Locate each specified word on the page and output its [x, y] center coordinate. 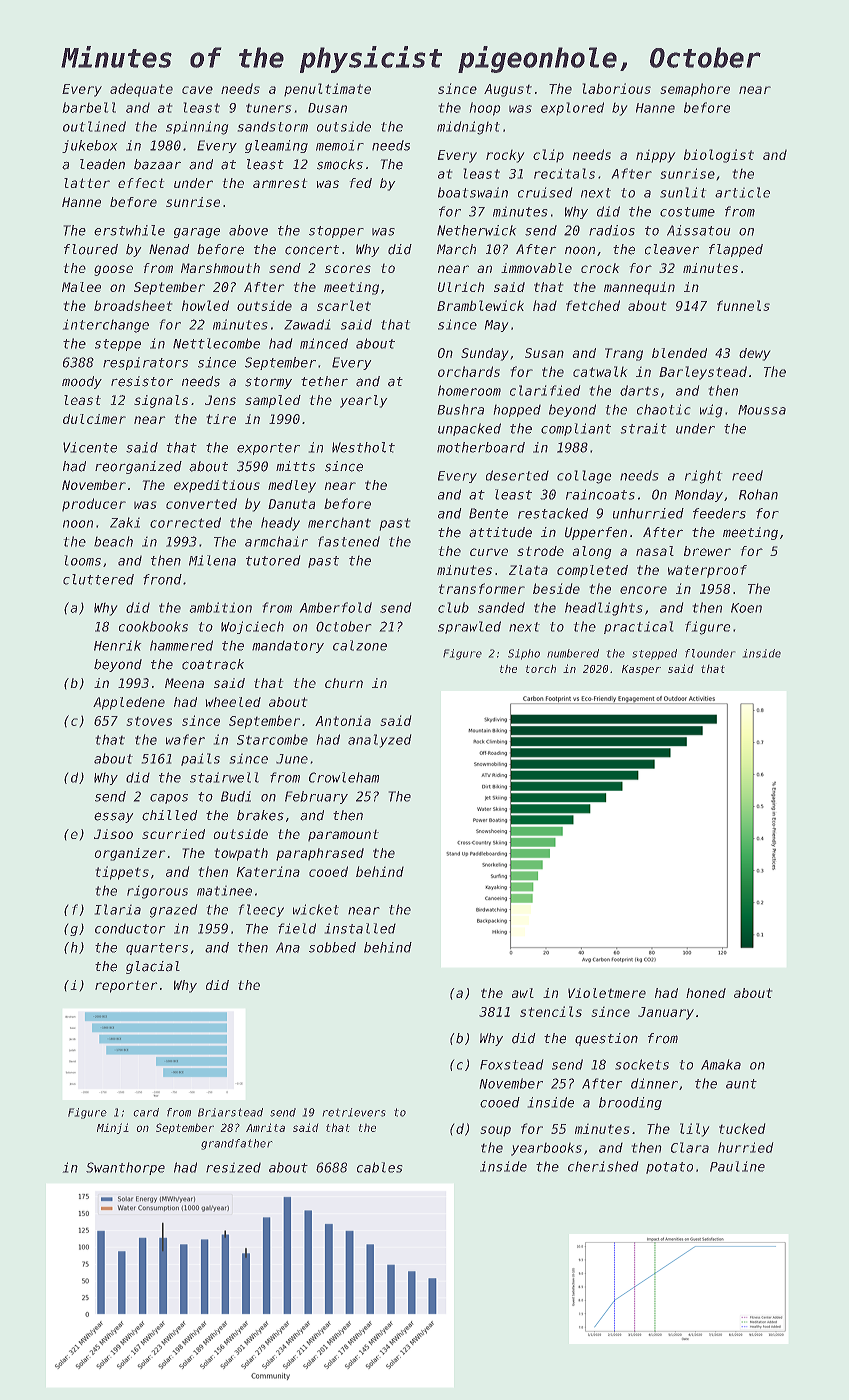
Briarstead [230, 1112]
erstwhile [129, 230]
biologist [719, 156]
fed [360, 183]
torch [540, 668]
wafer [185, 739]
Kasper [641, 670]
